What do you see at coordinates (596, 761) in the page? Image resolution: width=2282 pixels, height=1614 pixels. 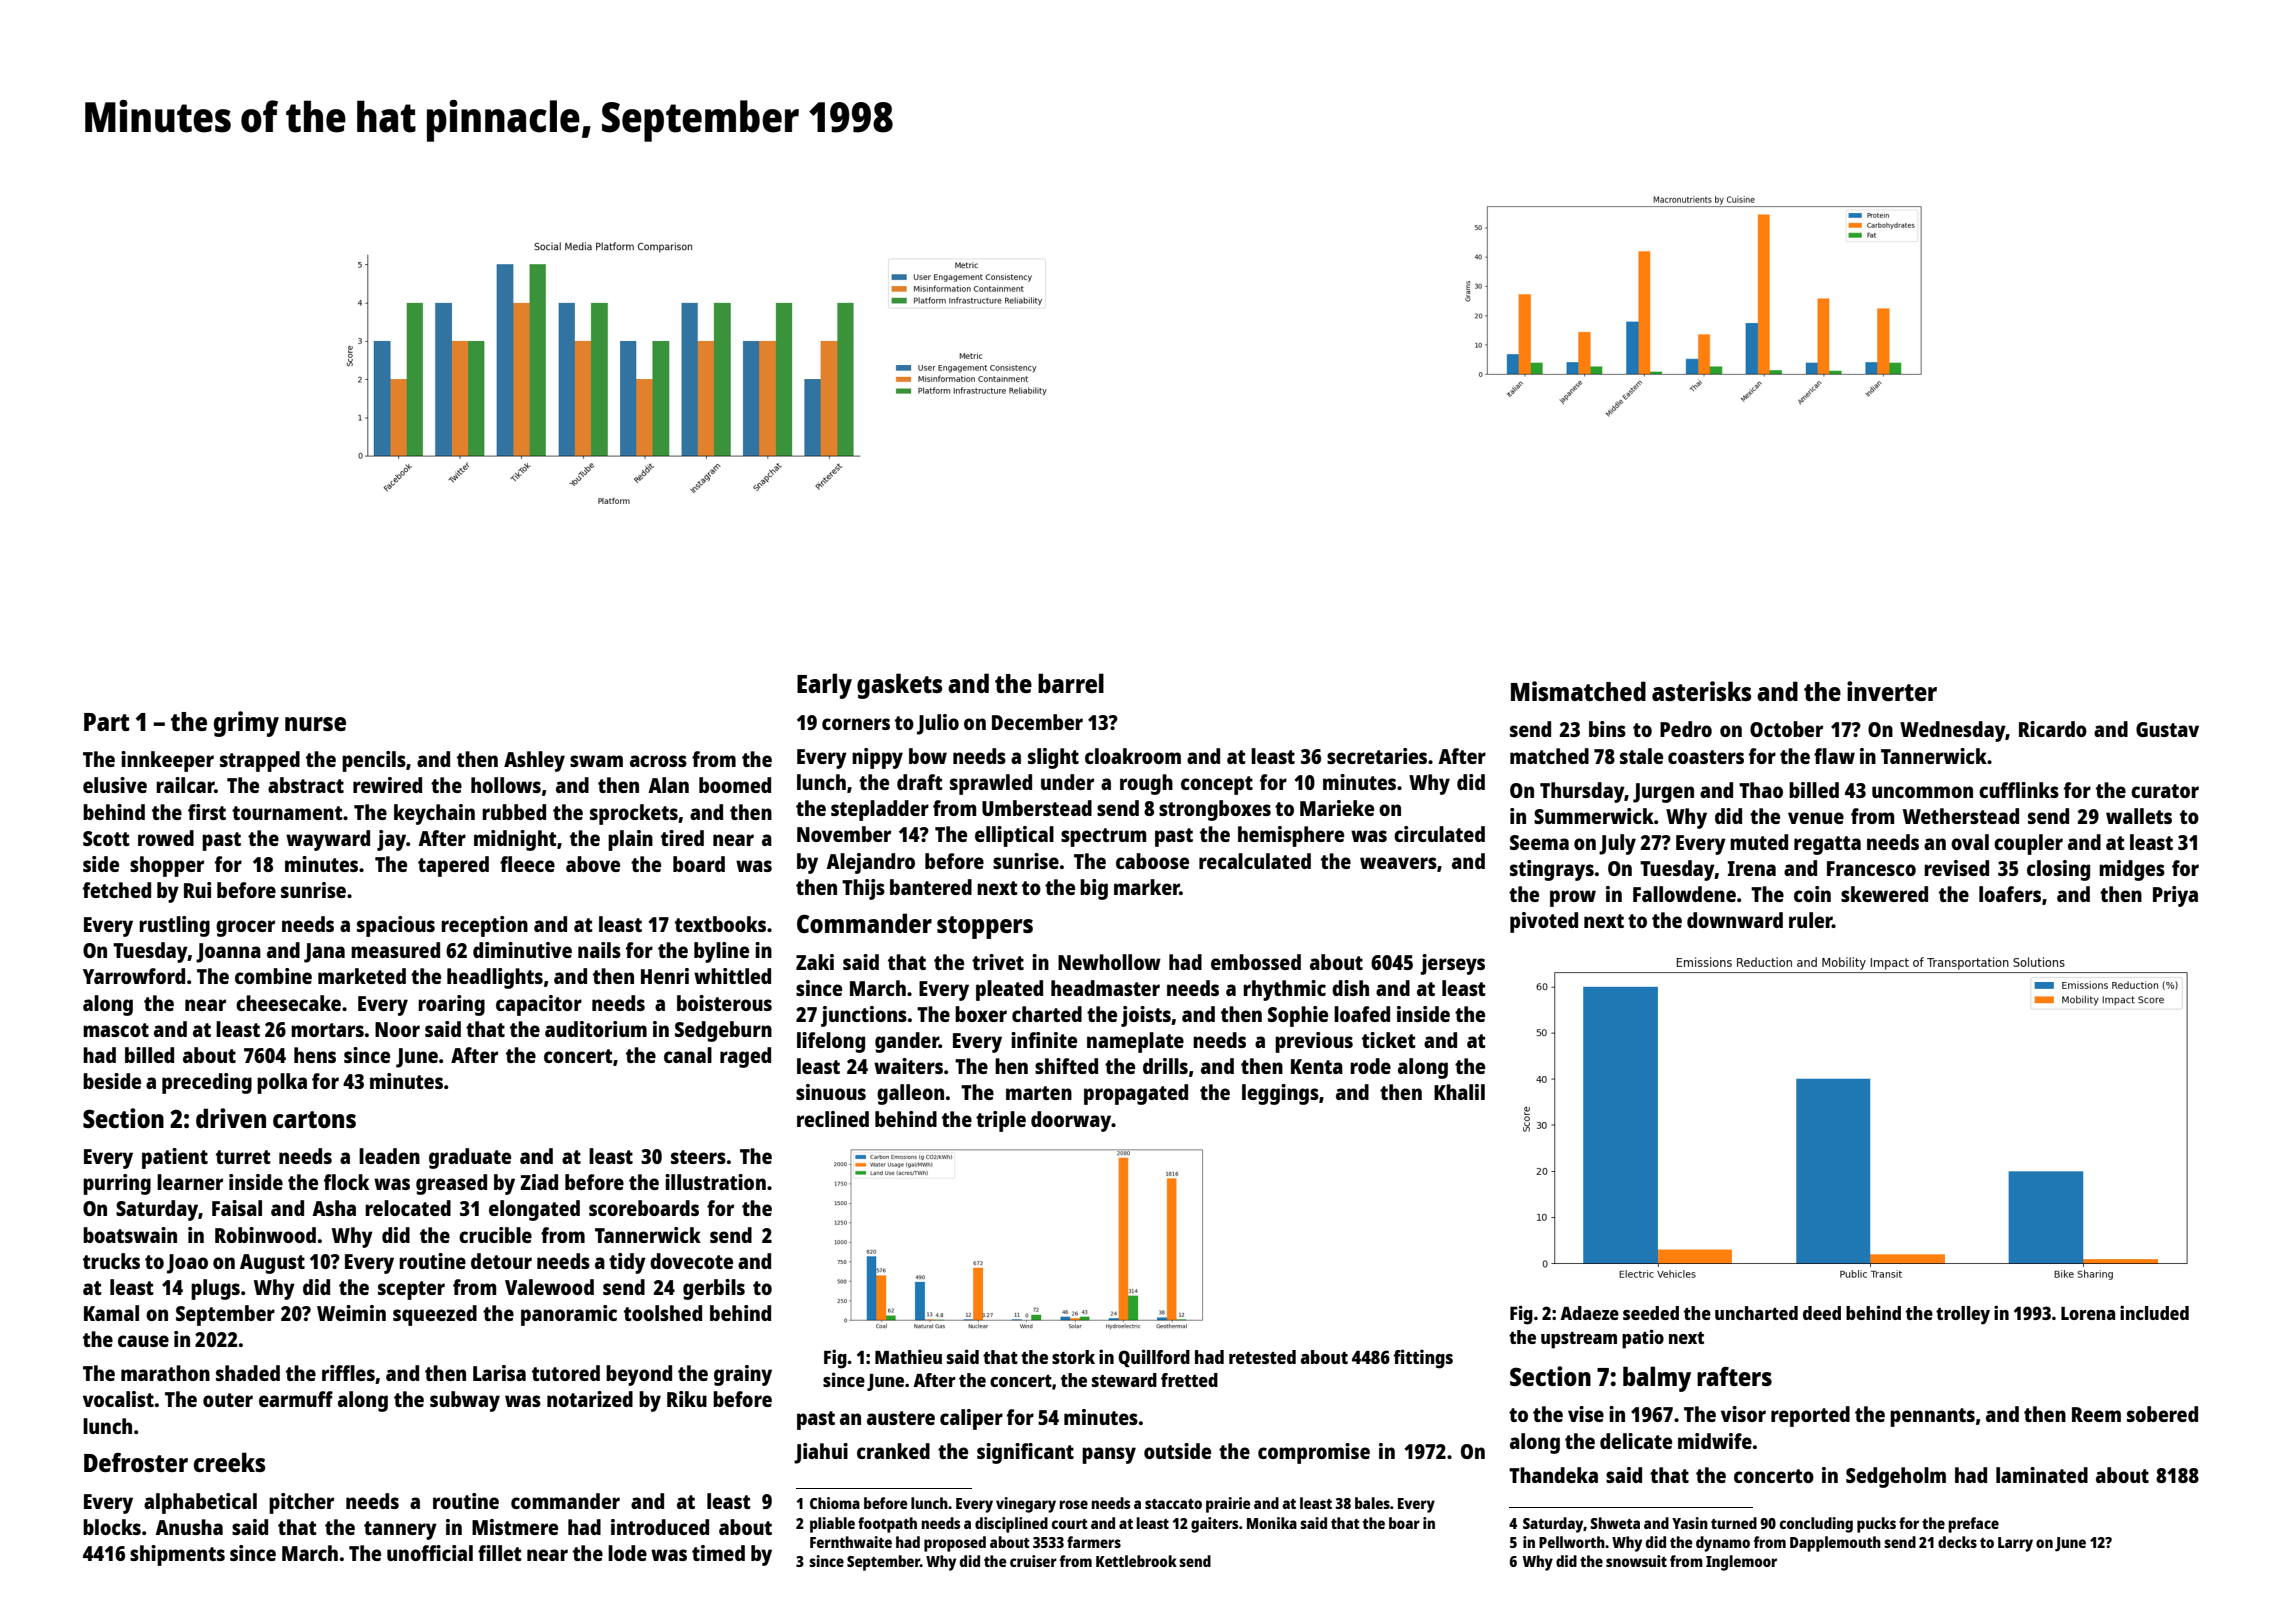 I see `swam` at bounding box center [596, 761].
